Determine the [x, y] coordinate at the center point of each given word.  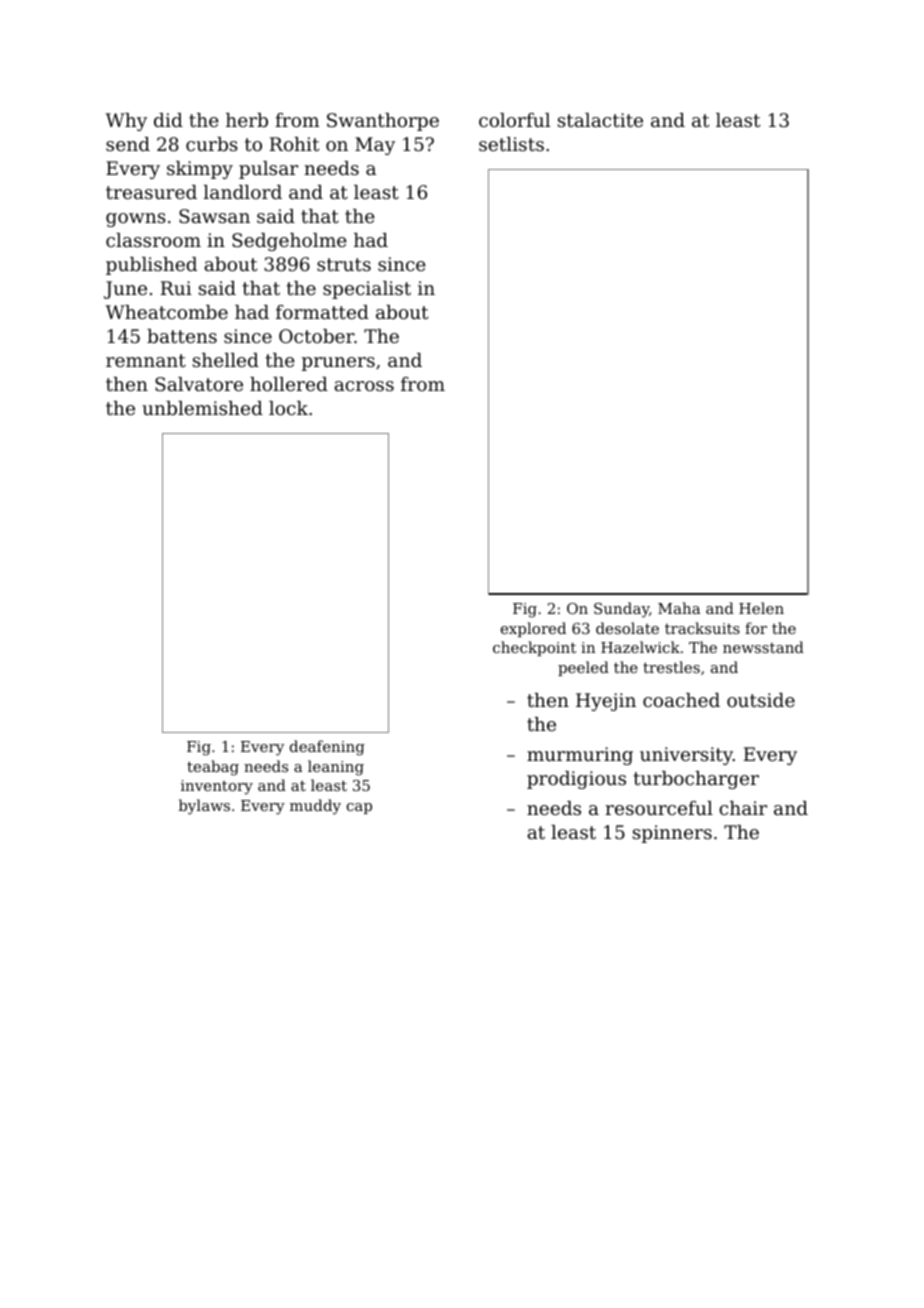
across [364, 386]
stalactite [600, 120]
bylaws [204, 807]
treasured [151, 192]
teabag [213, 768]
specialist [367, 290]
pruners [338, 364]
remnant [146, 360]
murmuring [580, 756]
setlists [511, 144]
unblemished [202, 408]
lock [288, 408]
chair [743, 808]
